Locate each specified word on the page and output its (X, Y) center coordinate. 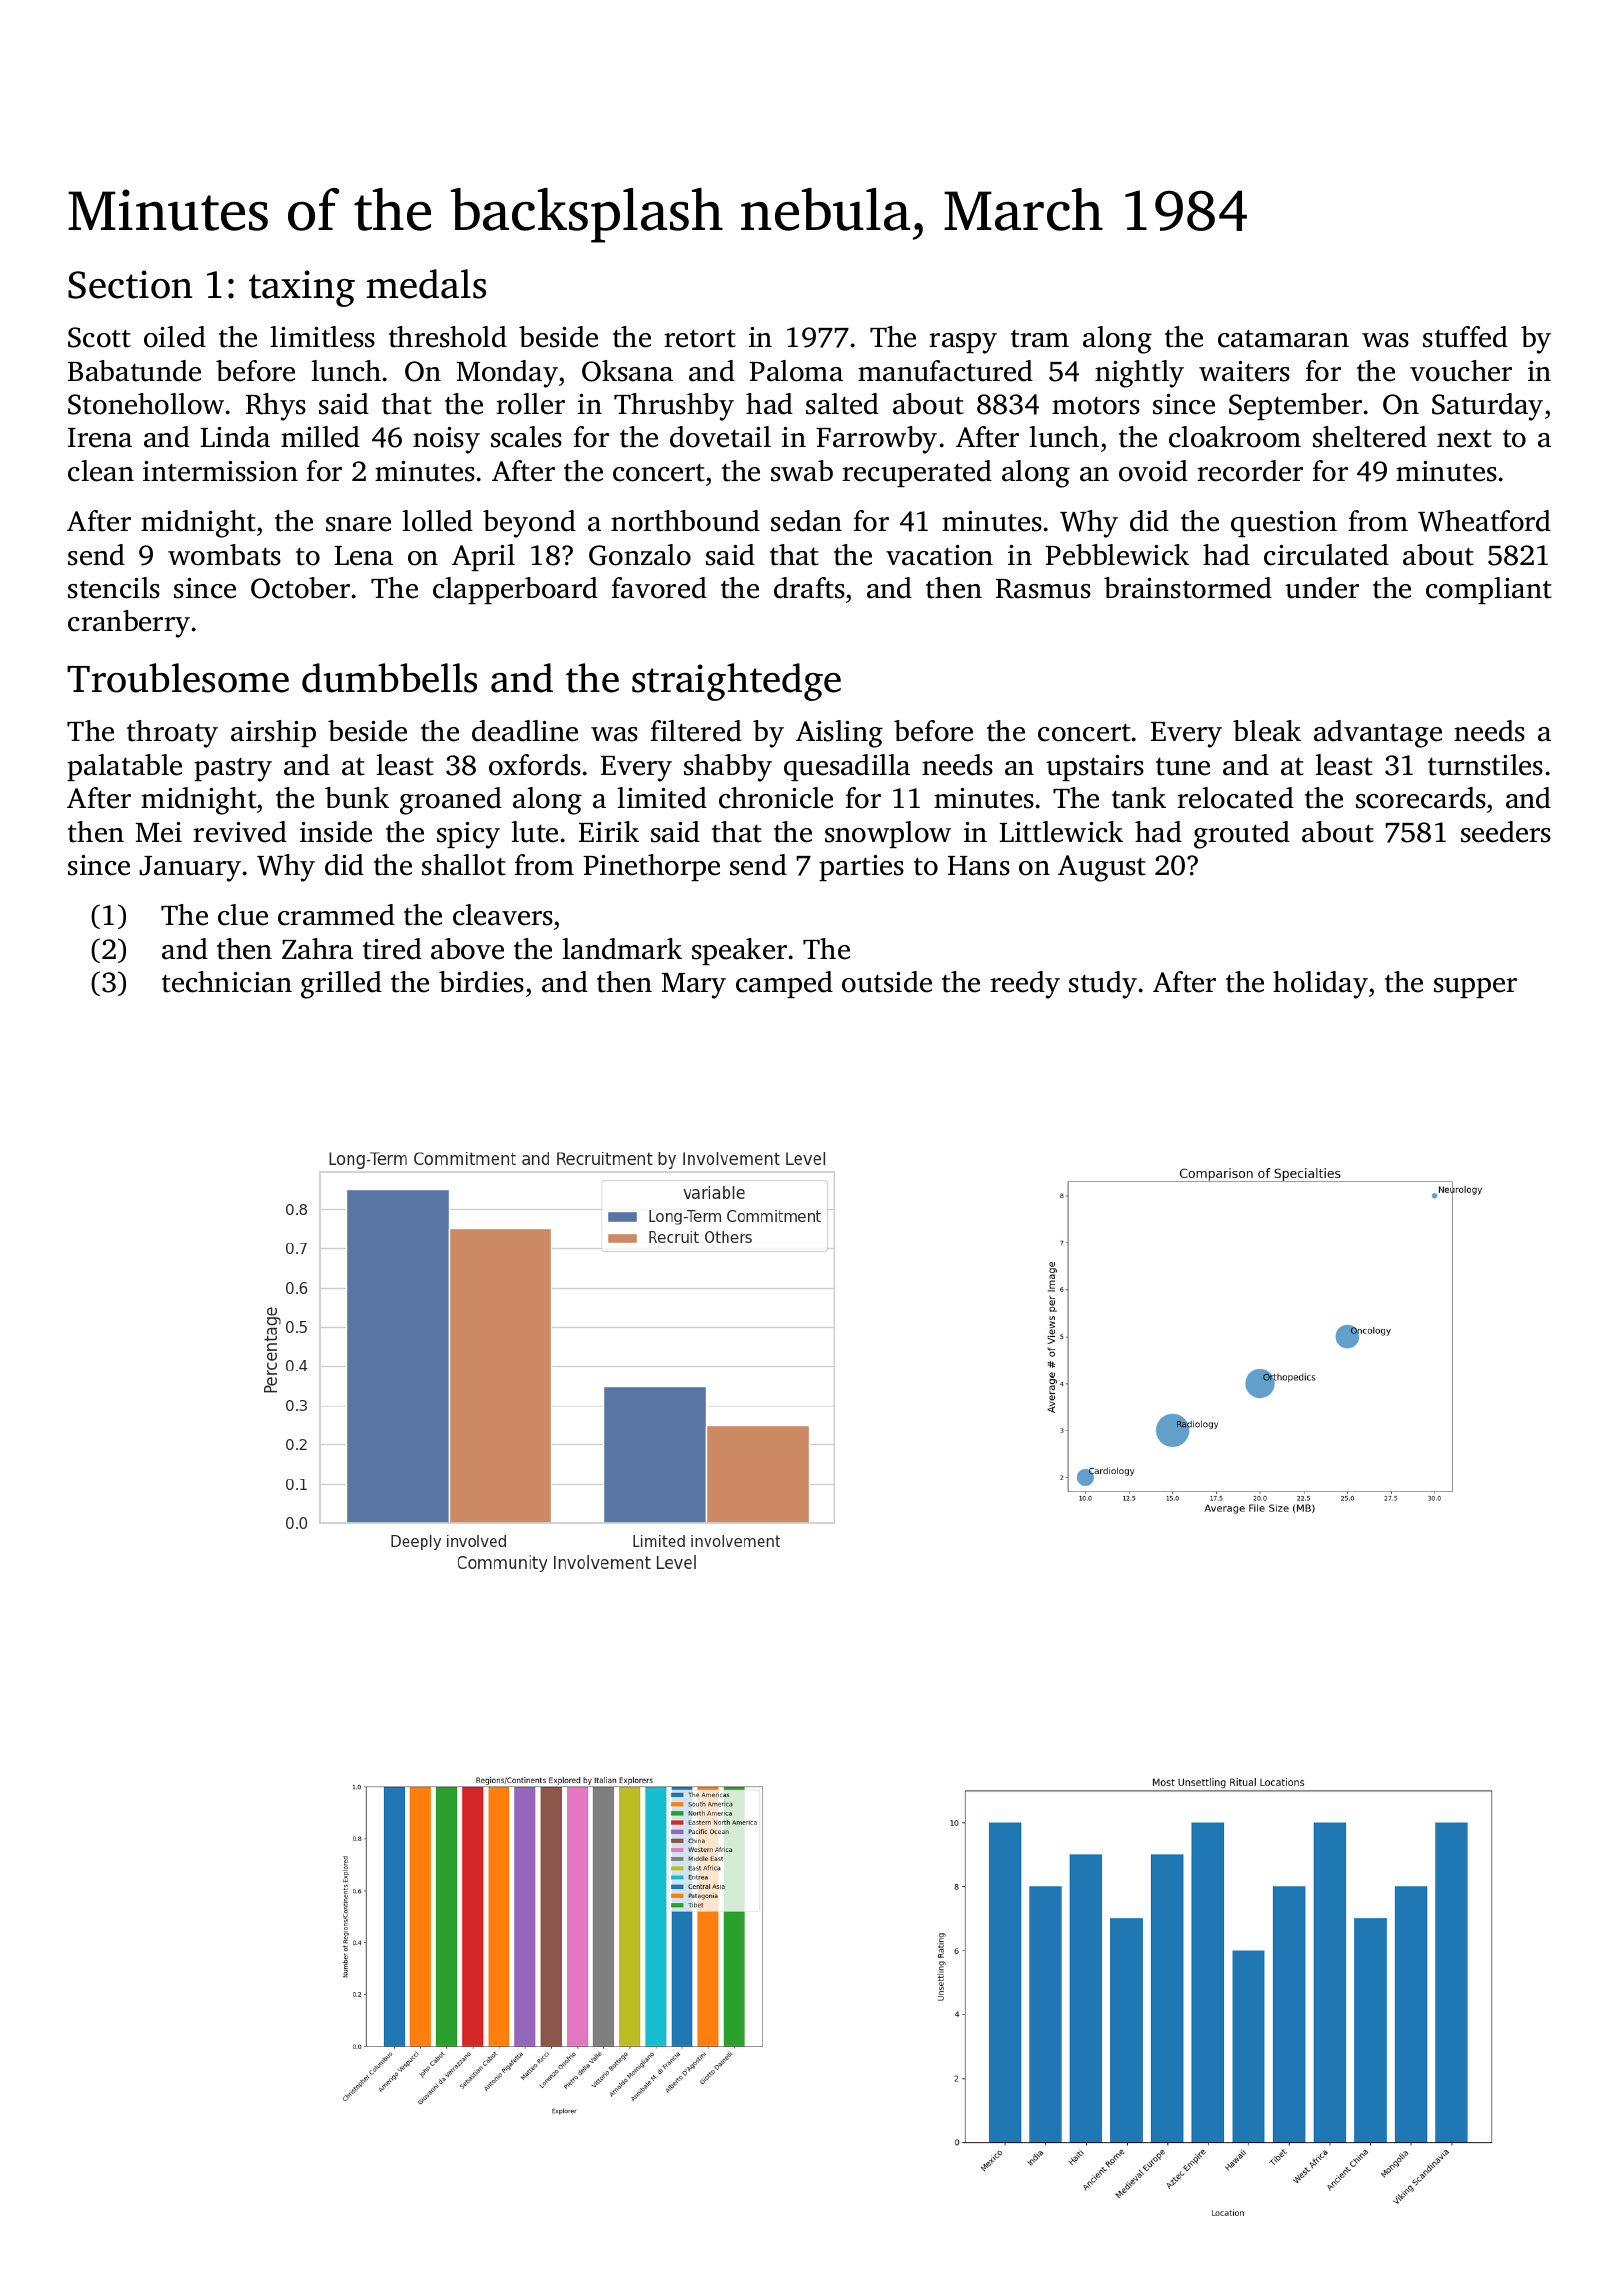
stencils (114, 588)
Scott (99, 337)
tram (1040, 339)
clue (243, 915)
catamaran (1283, 339)
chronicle (776, 798)
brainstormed (1188, 588)
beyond (529, 524)
